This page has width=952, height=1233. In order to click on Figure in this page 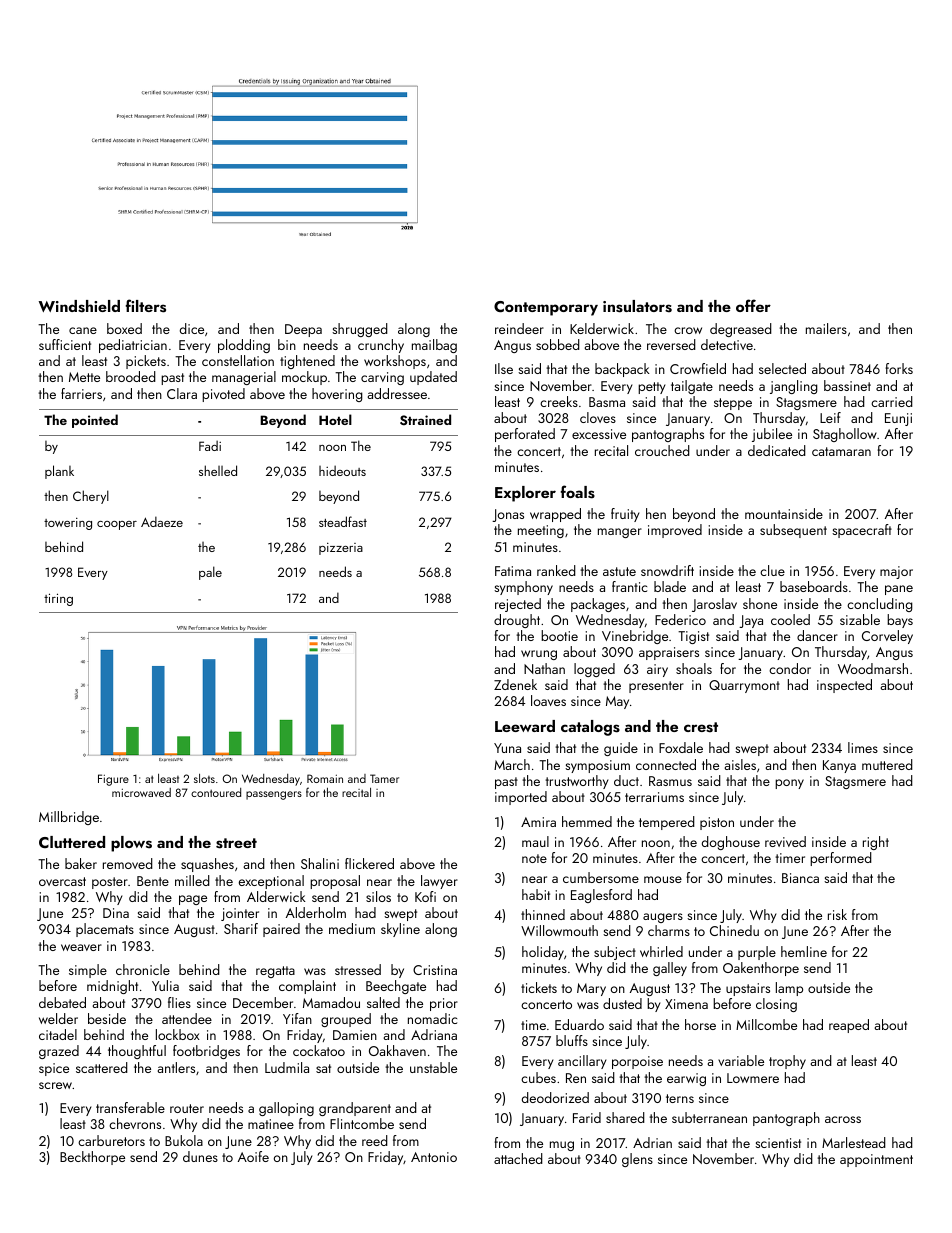, I will do `click(113, 780)`.
